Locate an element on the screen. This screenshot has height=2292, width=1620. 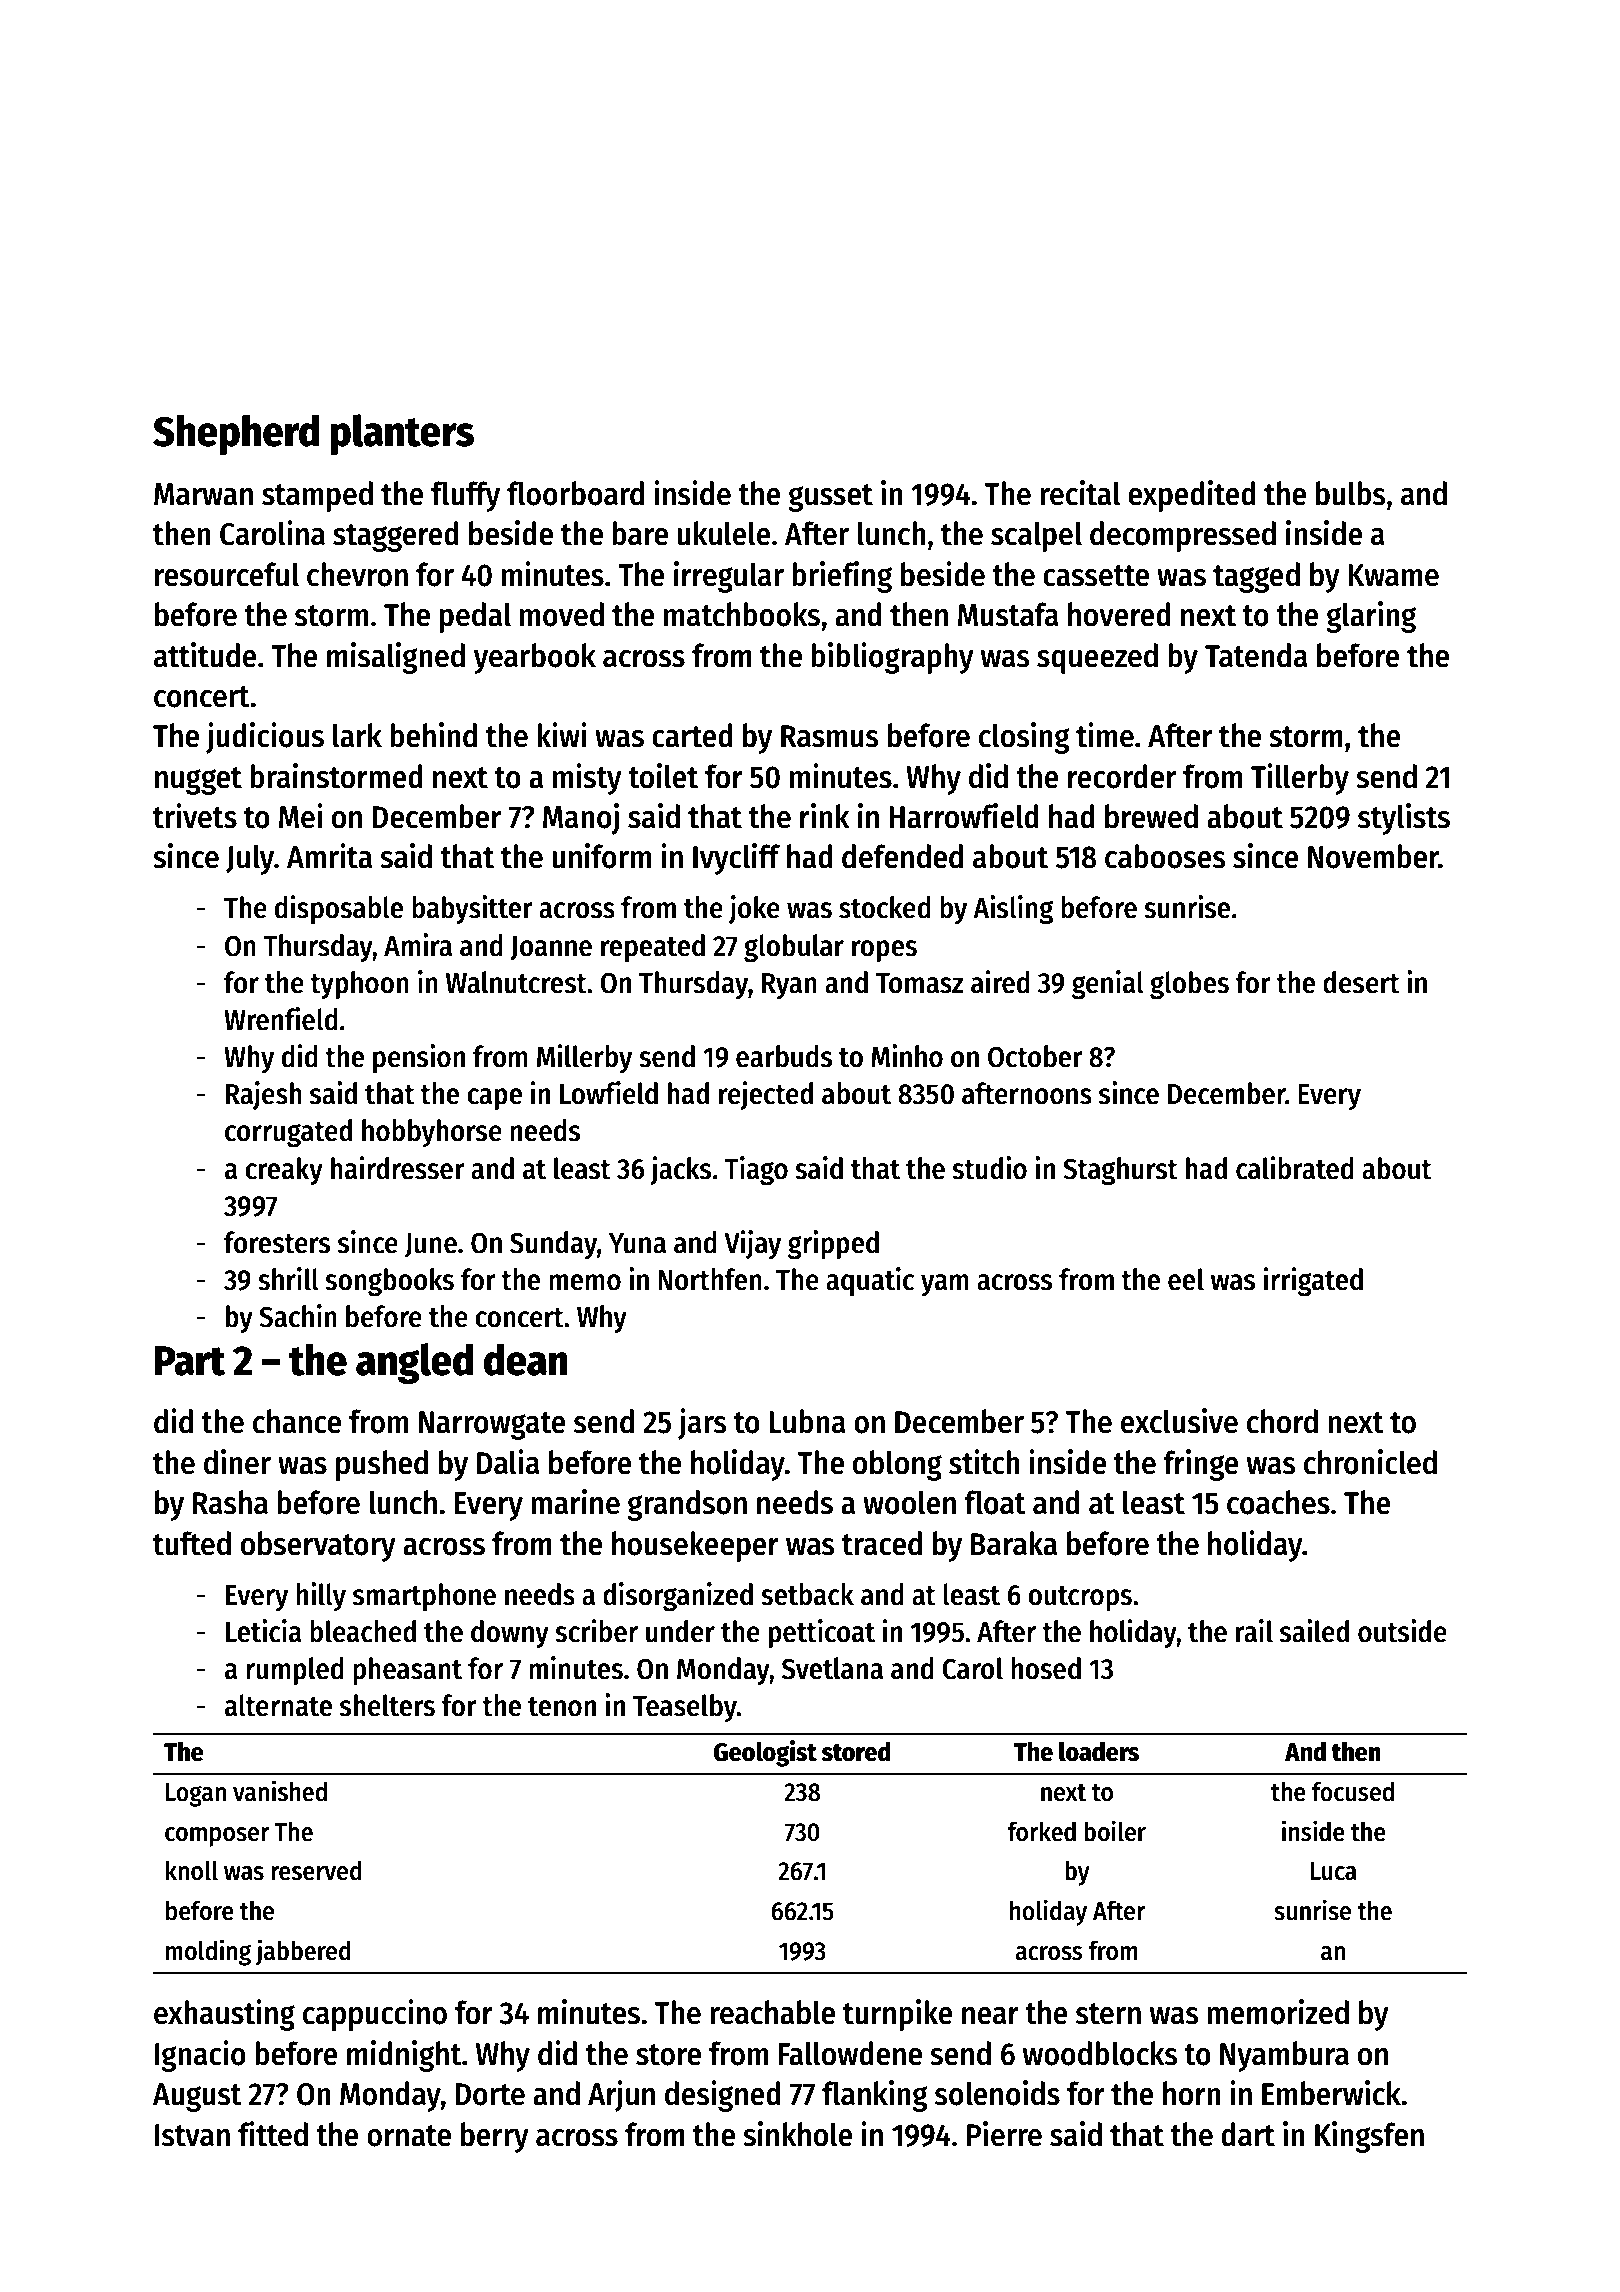
Lowfield is located at coordinates (609, 1093).
